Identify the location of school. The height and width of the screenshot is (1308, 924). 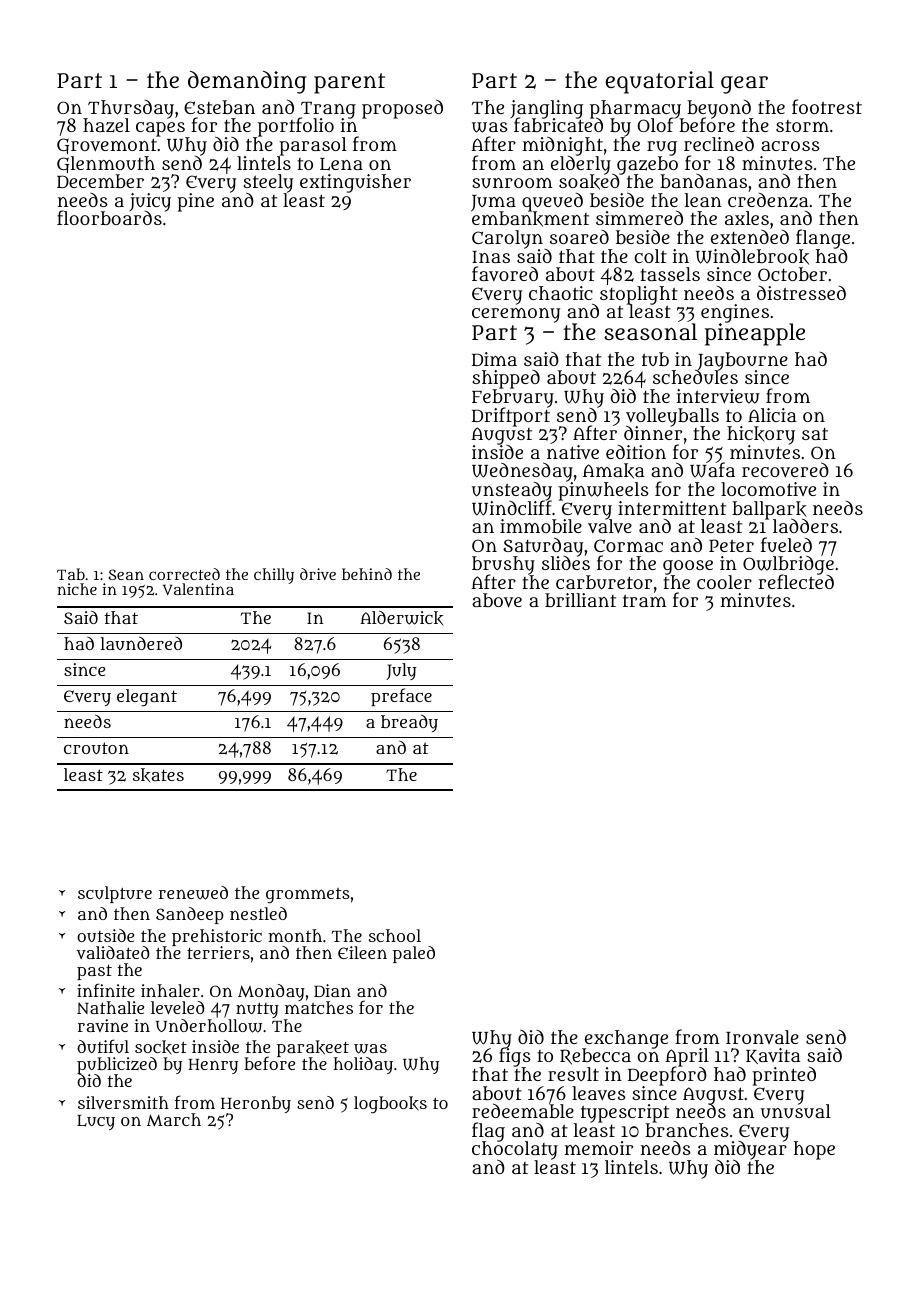
(395, 935).
